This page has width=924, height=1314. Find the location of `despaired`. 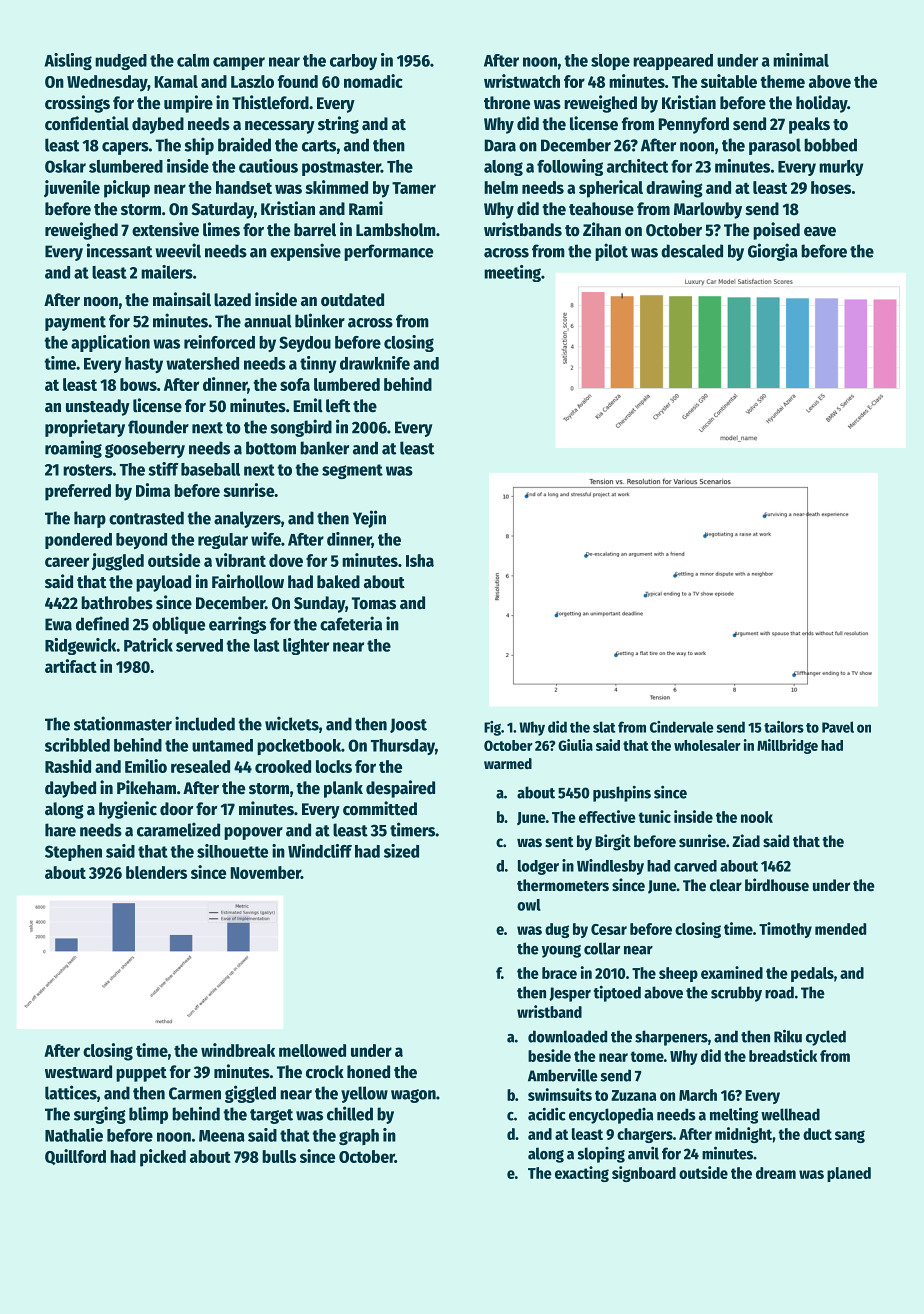

despaired is located at coordinates (400, 789).
